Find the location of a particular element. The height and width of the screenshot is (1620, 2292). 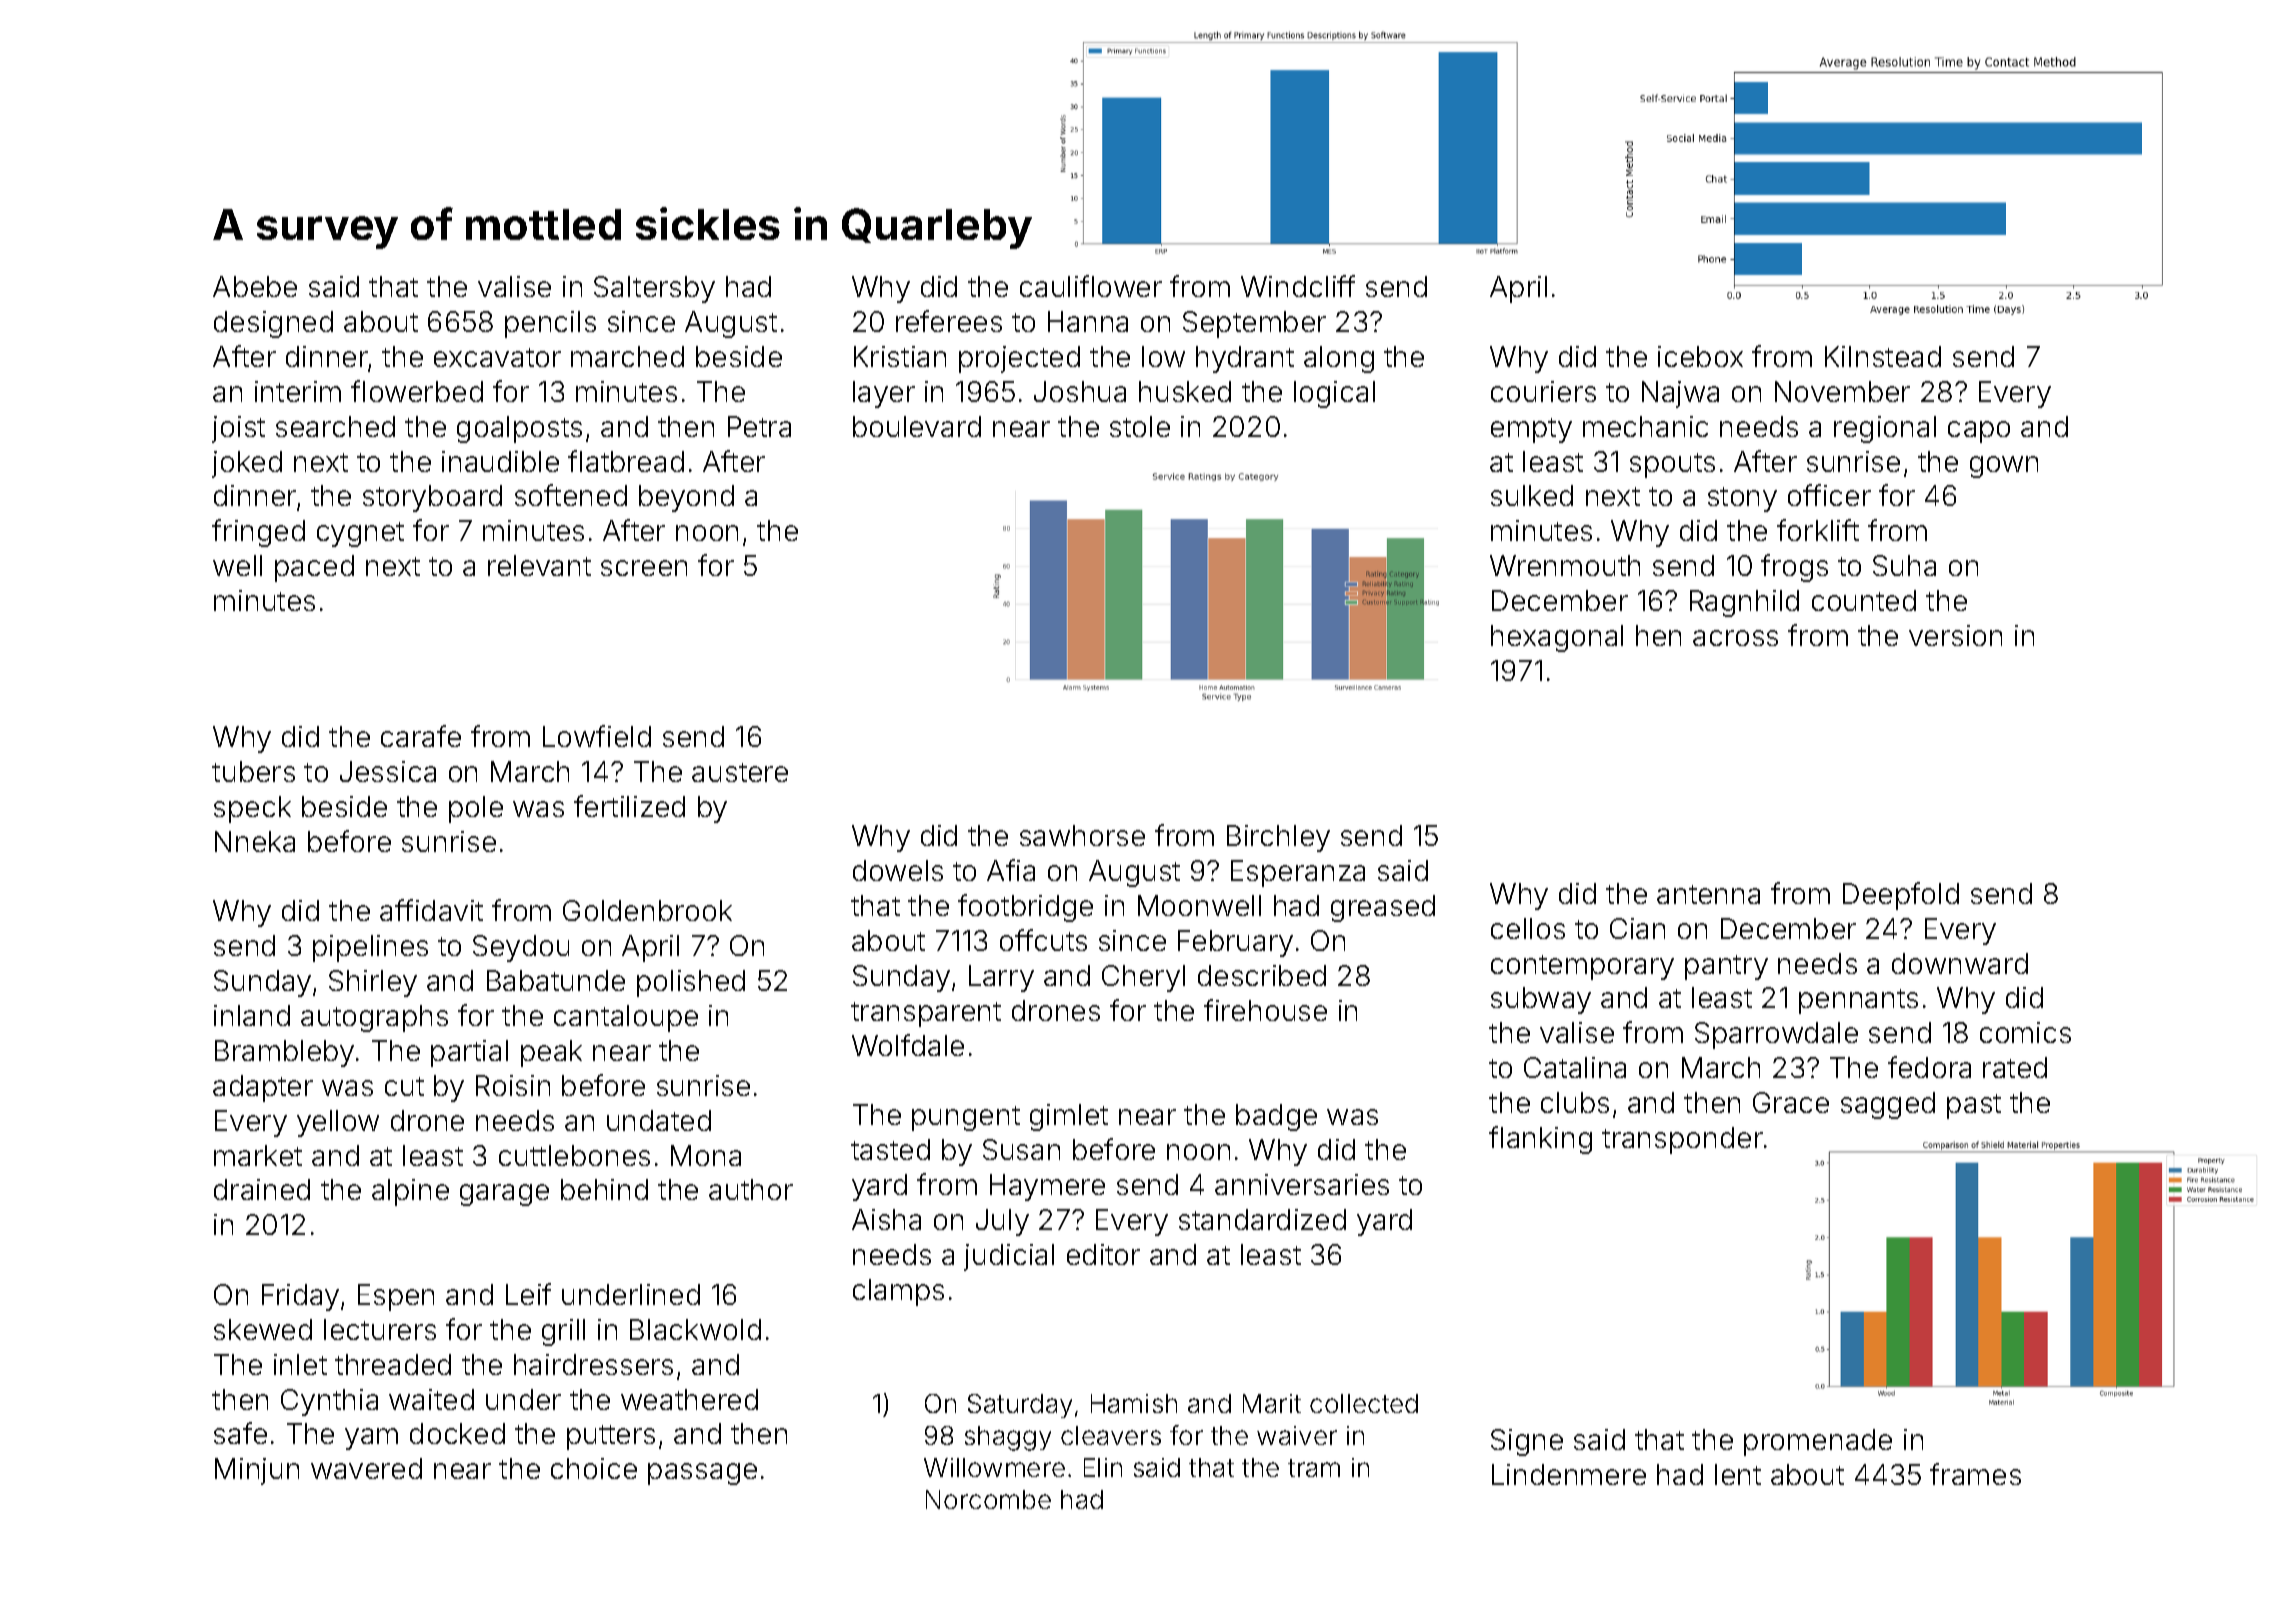

flowerbed is located at coordinates (417, 391).
